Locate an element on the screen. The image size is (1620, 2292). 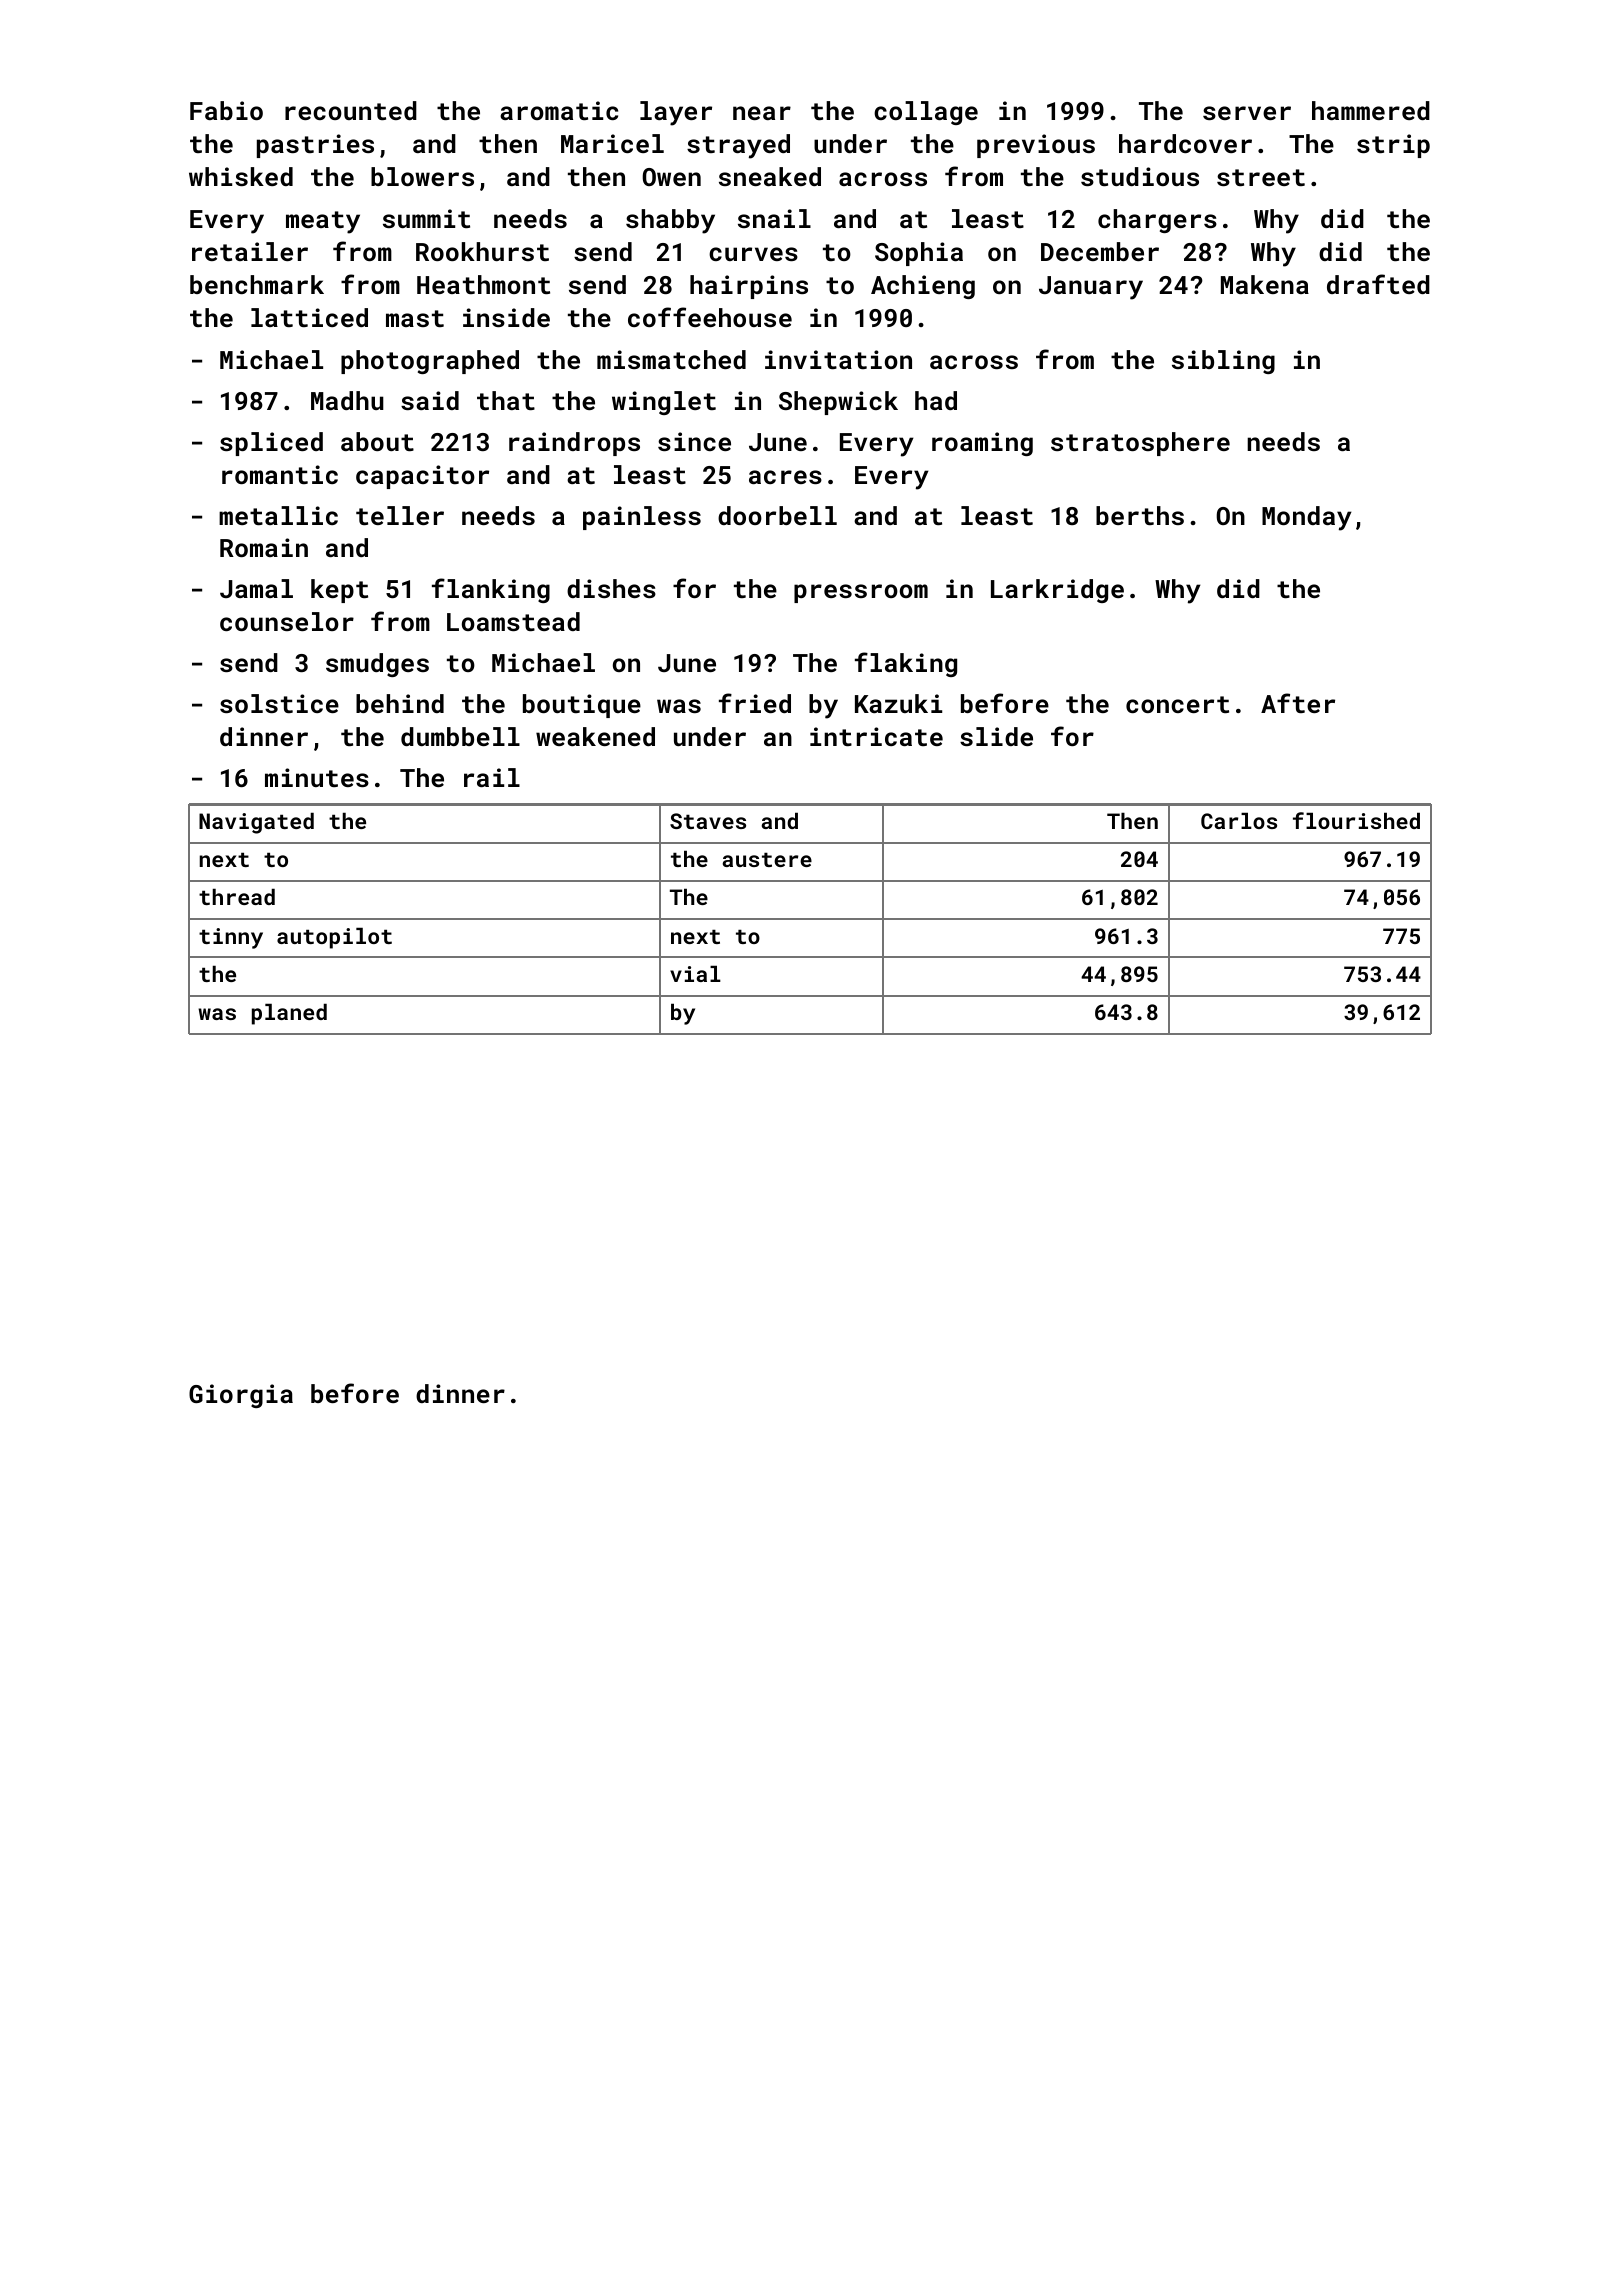
spliced is located at coordinates (271, 444).
